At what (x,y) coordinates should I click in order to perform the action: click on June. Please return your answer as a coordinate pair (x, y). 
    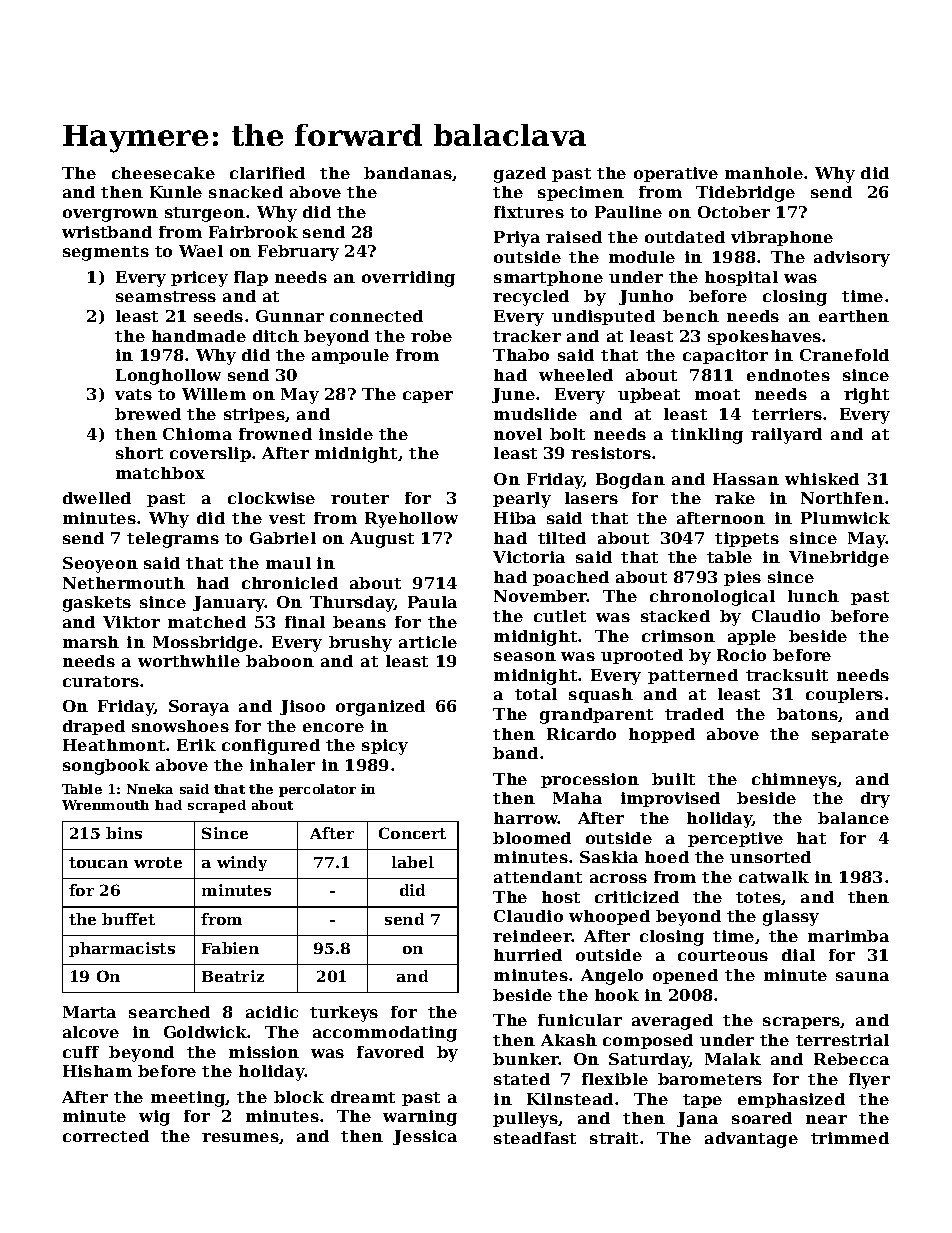
    Looking at the image, I should click on (513, 395).
